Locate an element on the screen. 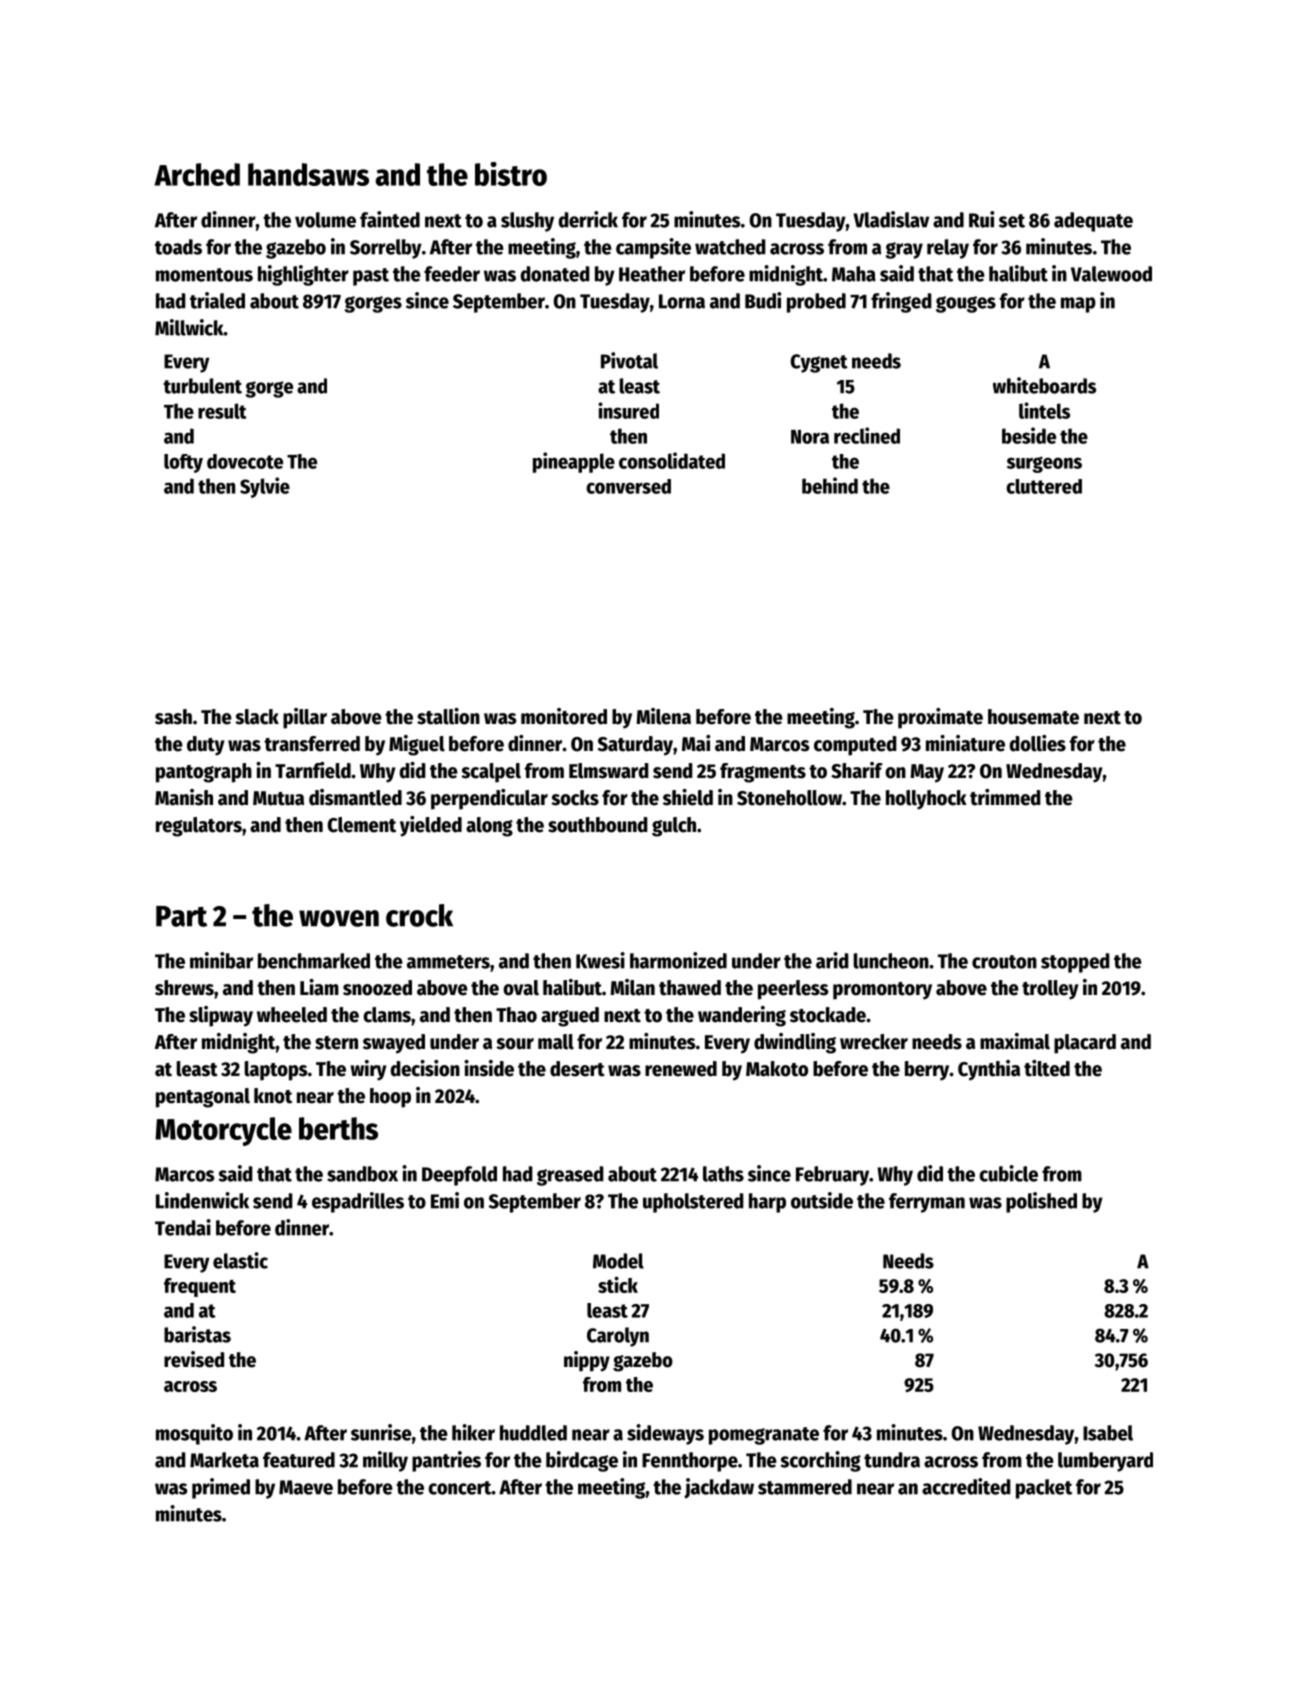 This screenshot has width=1312, height=1698. sunrise is located at coordinates (381, 1432).
